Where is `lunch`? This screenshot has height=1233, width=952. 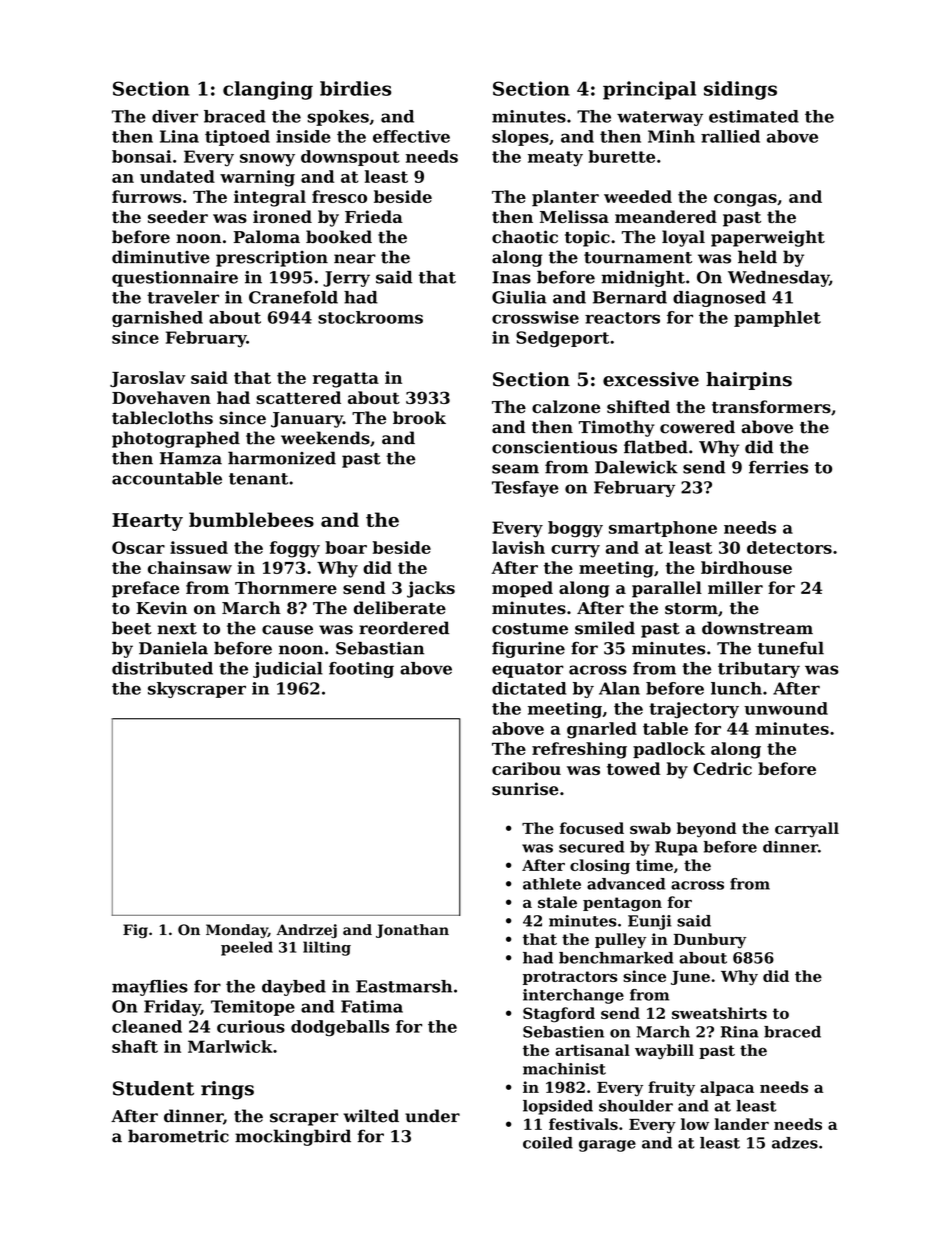 lunch is located at coordinates (736, 688).
